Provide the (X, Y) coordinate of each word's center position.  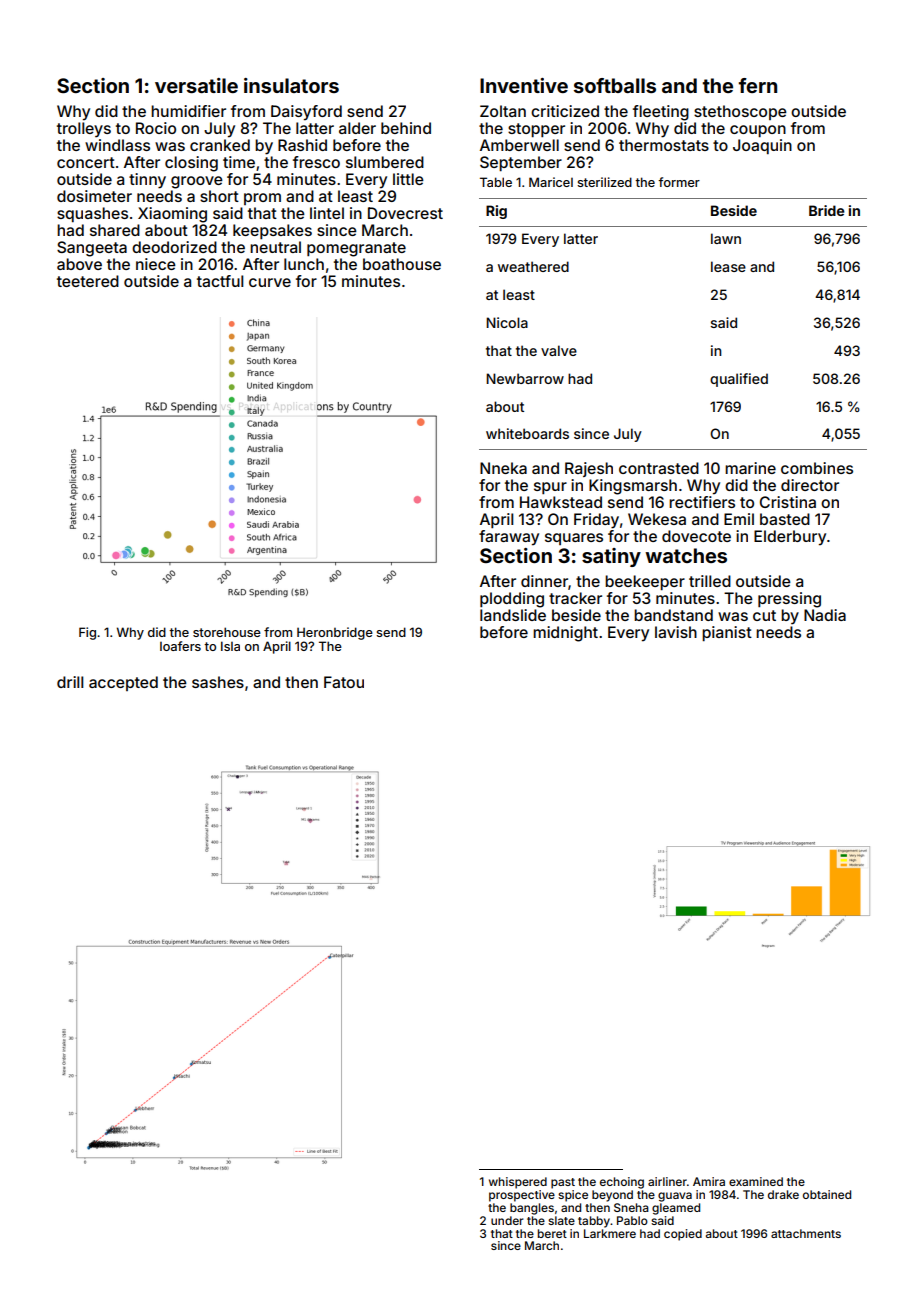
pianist (727, 633)
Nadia (825, 615)
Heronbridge (335, 633)
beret (552, 1233)
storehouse (227, 632)
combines (817, 468)
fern (758, 85)
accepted (123, 683)
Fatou (344, 682)
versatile (196, 85)
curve (270, 282)
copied (683, 1235)
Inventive (524, 85)
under (507, 1220)
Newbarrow (525, 378)
